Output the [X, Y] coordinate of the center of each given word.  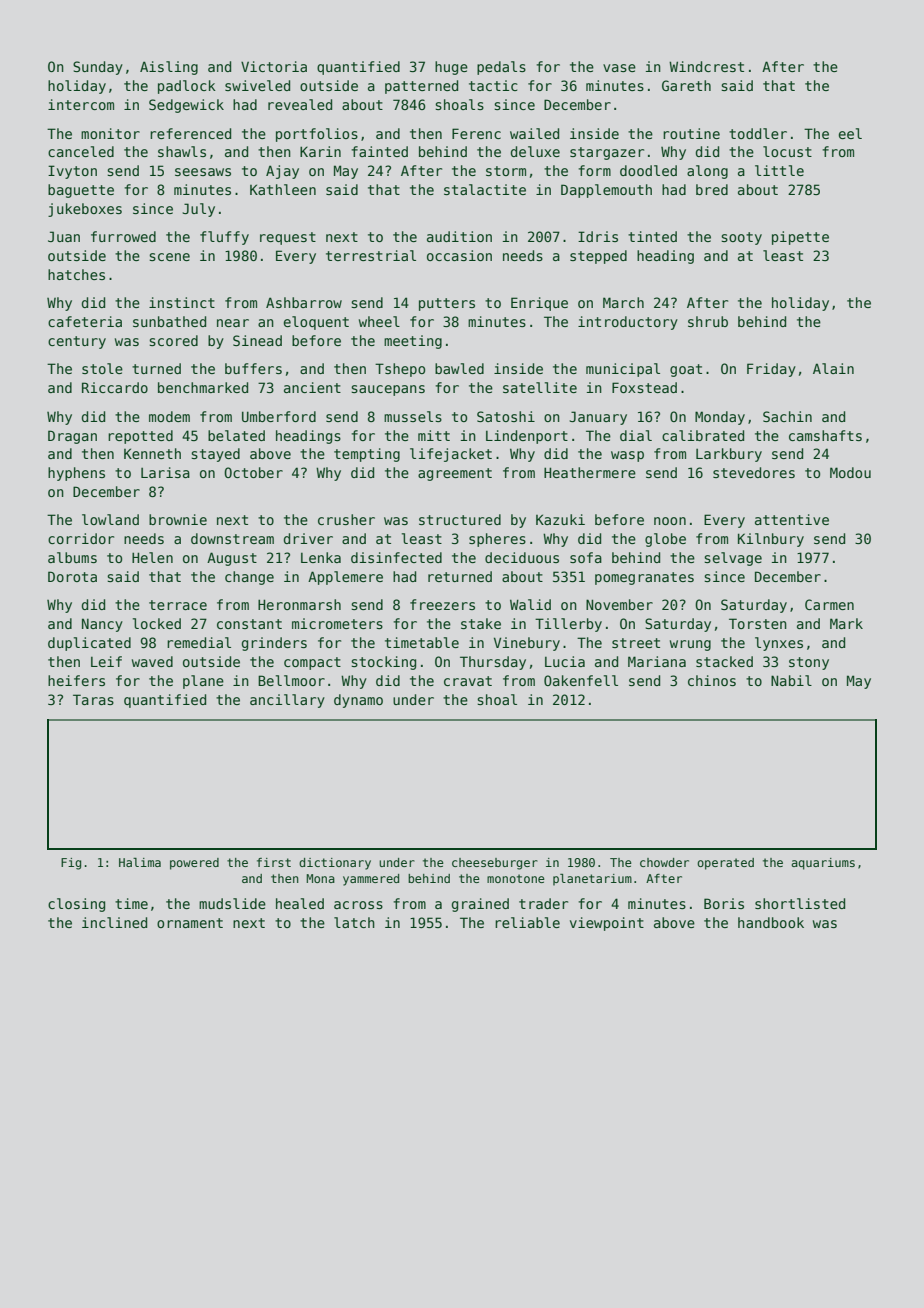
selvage [733, 559]
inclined [114, 922]
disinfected [396, 557]
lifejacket [451, 455]
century [77, 342]
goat [686, 370]
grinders [274, 644]
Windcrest [706, 66]
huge [451, 68]
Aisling [169, 68]
